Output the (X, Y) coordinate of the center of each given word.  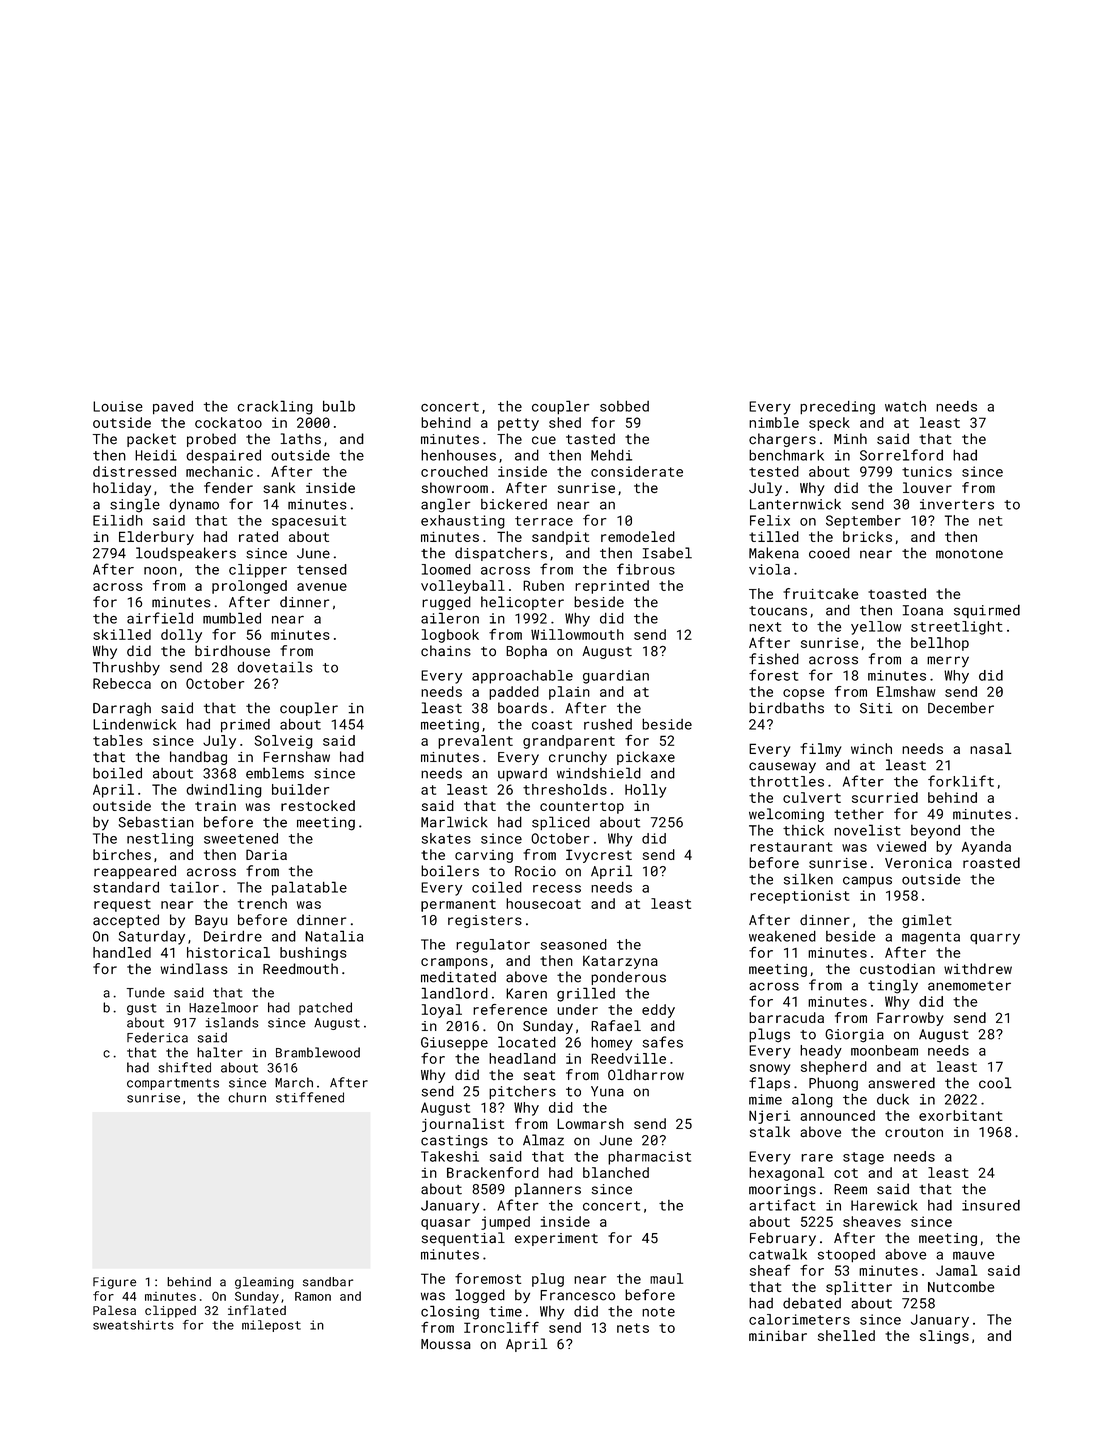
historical (228, 952)
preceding (837, 408)
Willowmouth (577, 634)
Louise (118, 406)
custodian (897, 969)
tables (118, 740)
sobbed (624, 406)
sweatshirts (133, 1325)
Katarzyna (620, 962)
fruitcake (820, 593)
